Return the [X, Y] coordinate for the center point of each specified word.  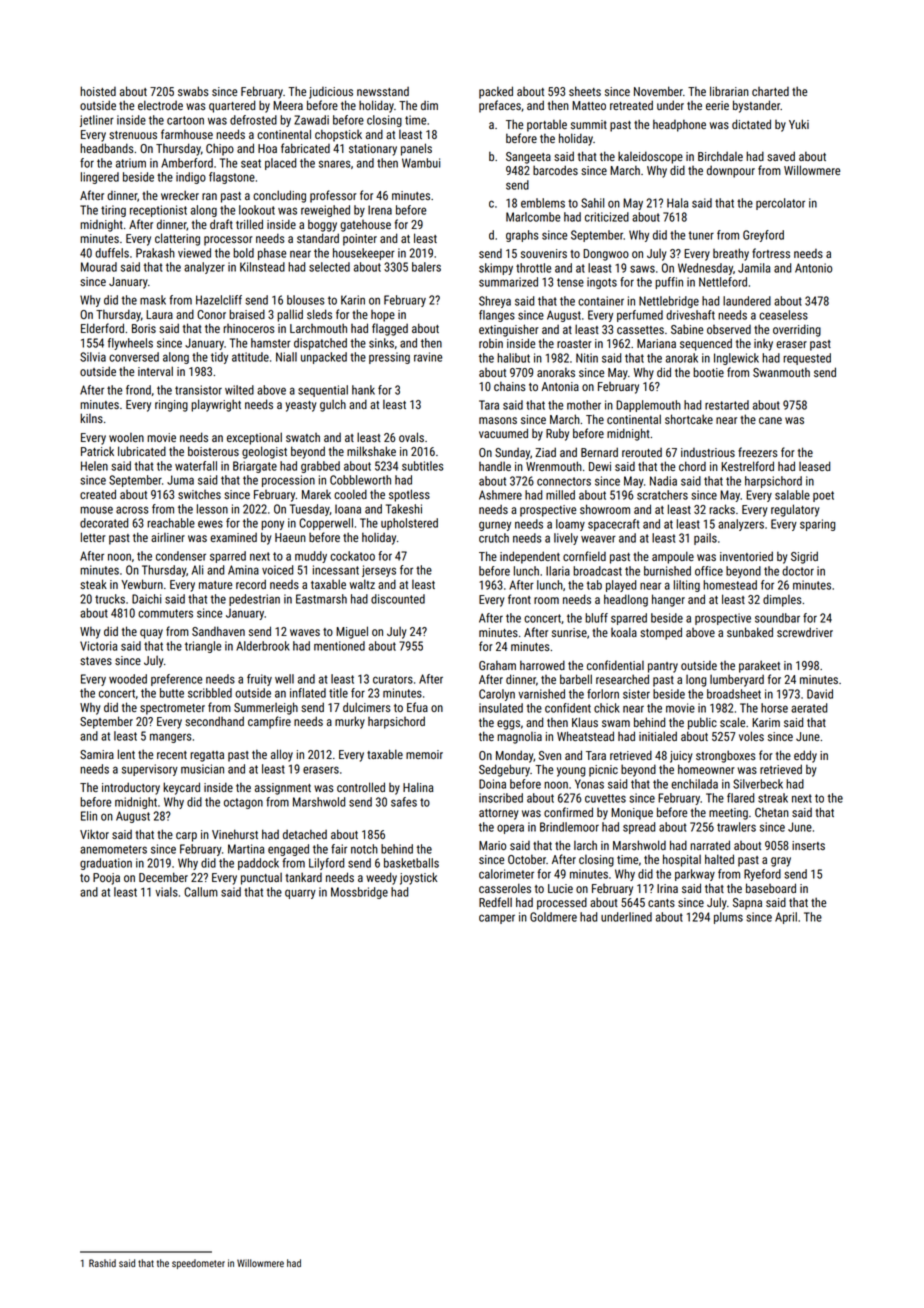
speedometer [198, 1264]
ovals [411, 437]
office [709, 571]
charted [770, 91]
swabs [193, 91]
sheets [585, 91]
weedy [381, 878]
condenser [181, 556]
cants [661, 903]
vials [166, 892]
